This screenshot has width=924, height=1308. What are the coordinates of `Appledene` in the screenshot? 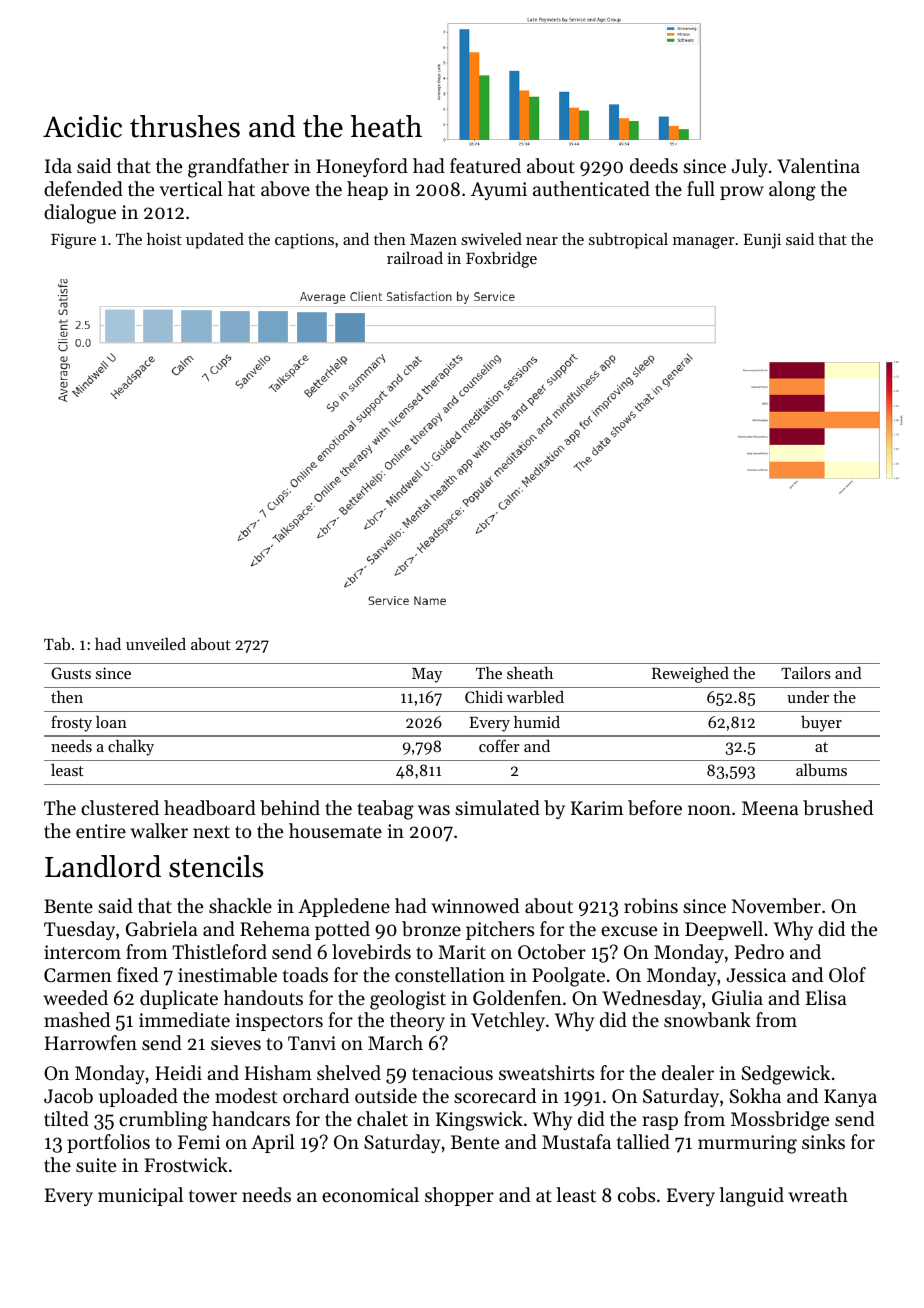 It's located at (344, 907).
